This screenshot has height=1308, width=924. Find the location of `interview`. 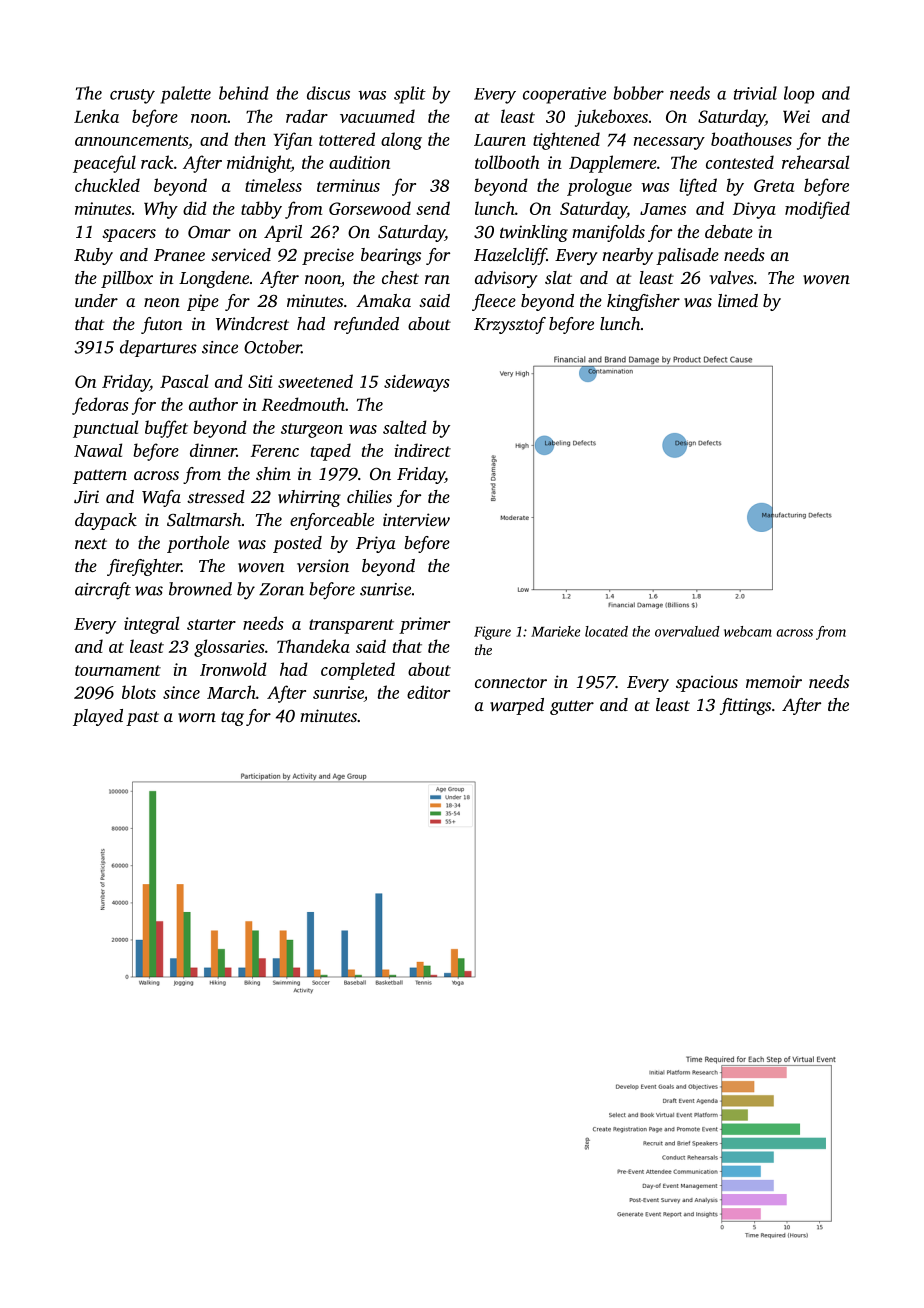

interview is located at coordinates (416, 519).
